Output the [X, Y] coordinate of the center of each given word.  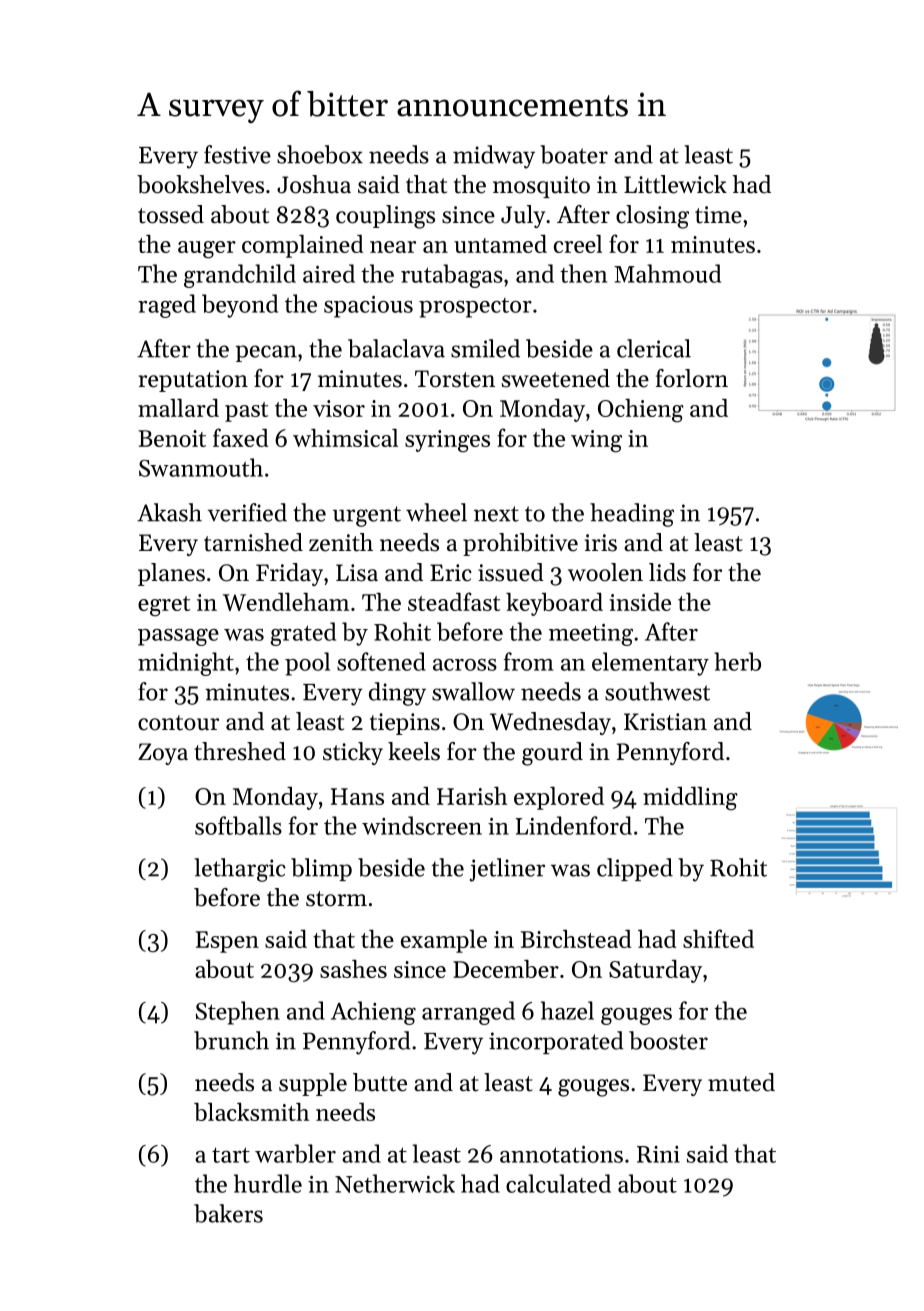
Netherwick [395, 1183]
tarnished [253, 542]
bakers [228, 1213]
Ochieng [641, 410]
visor [339, 408]
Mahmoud [667, 273]
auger [207, 250]
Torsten [455, 379]
